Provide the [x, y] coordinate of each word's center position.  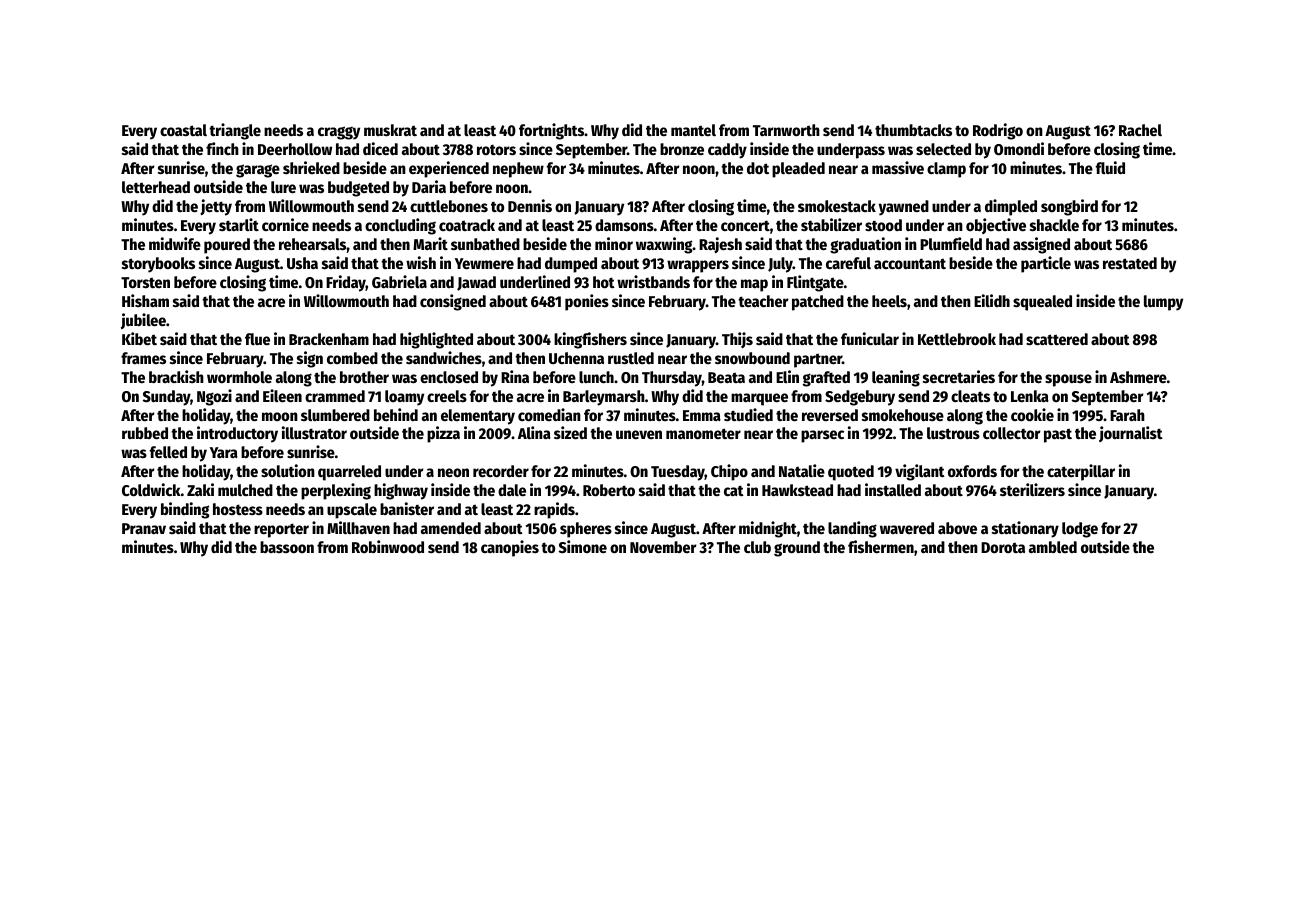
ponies [587, 302]
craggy [339, 133]
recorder [501, 471]
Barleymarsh [604, 398]
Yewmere [484, 263]
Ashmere [1138, 377]
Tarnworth [786, 130]
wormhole [239, 377]
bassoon [287, 547]
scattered [1057, 339]
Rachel [1140, 130]
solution [288, 470]
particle [1046, 264]
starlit [239, 224]
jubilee [143, 321]
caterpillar [1081, 472]
